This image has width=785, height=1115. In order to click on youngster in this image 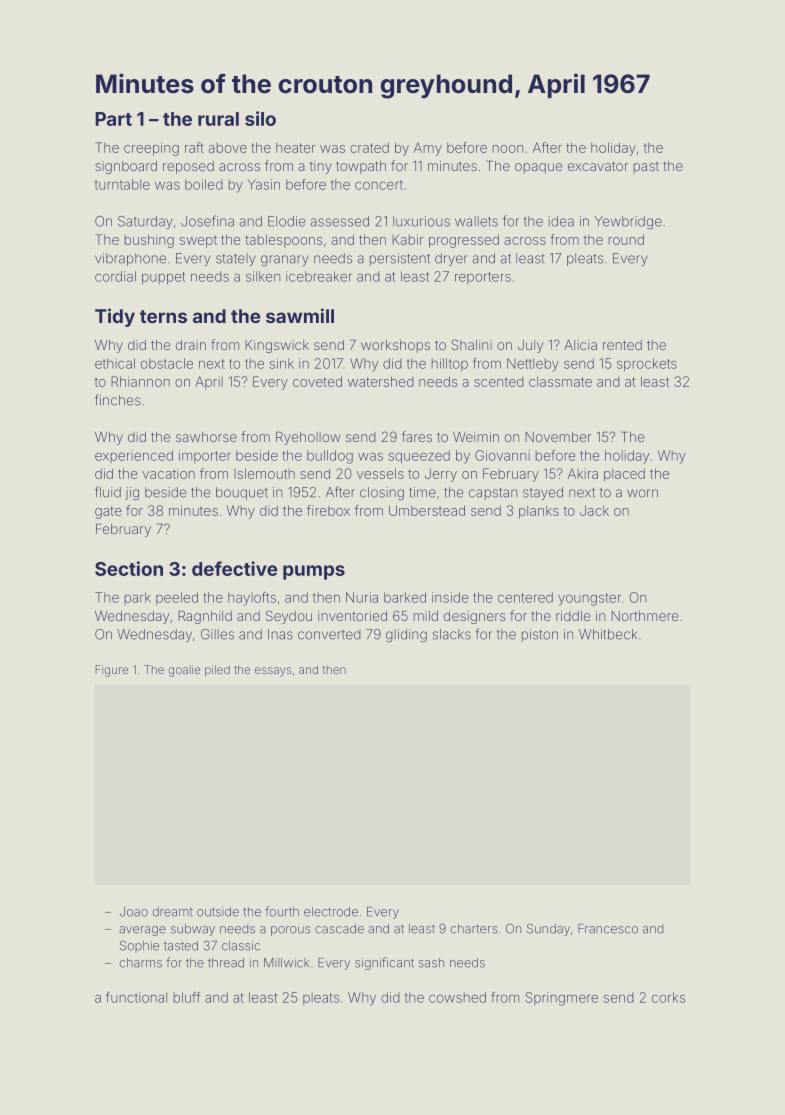, I will do `click(589, 599)`.
